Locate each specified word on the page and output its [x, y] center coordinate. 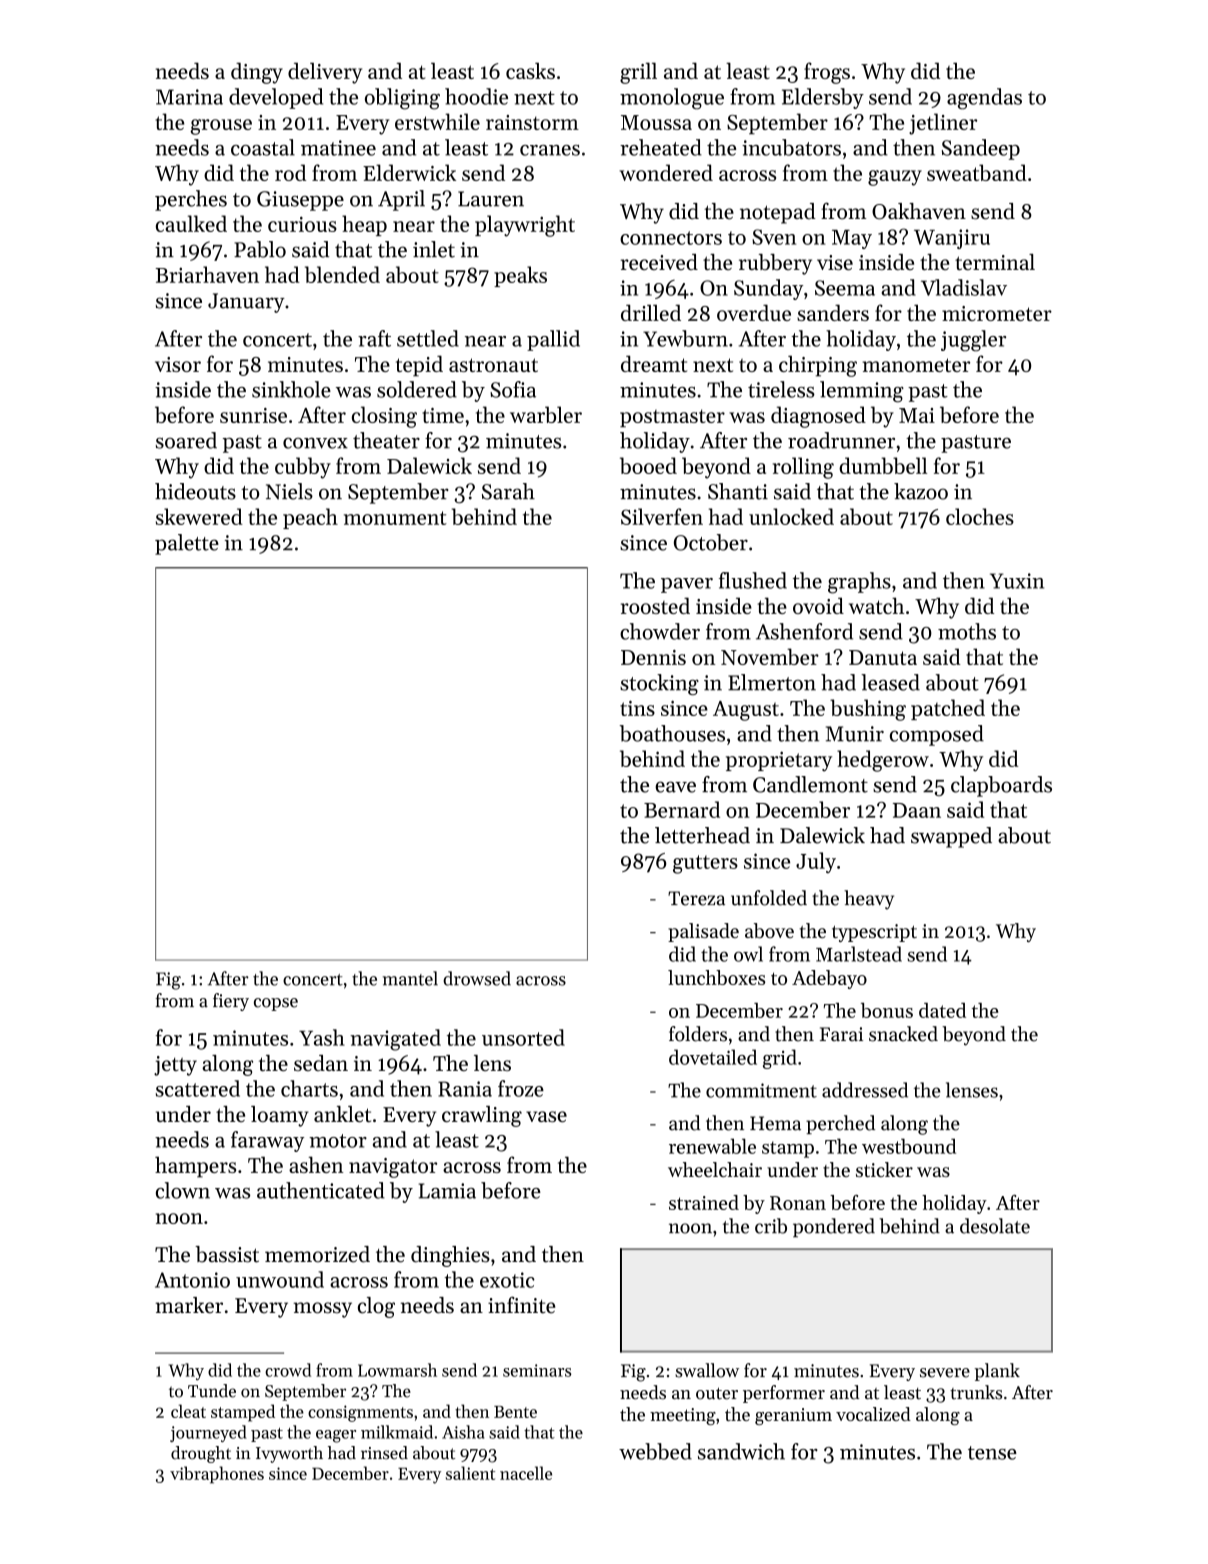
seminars [537, 1370]
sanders [833, 312]
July [816, 862]
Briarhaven [207, 274]
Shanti [738, 491]
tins [637, 708]
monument [395, 518]
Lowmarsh [397, 1370]
